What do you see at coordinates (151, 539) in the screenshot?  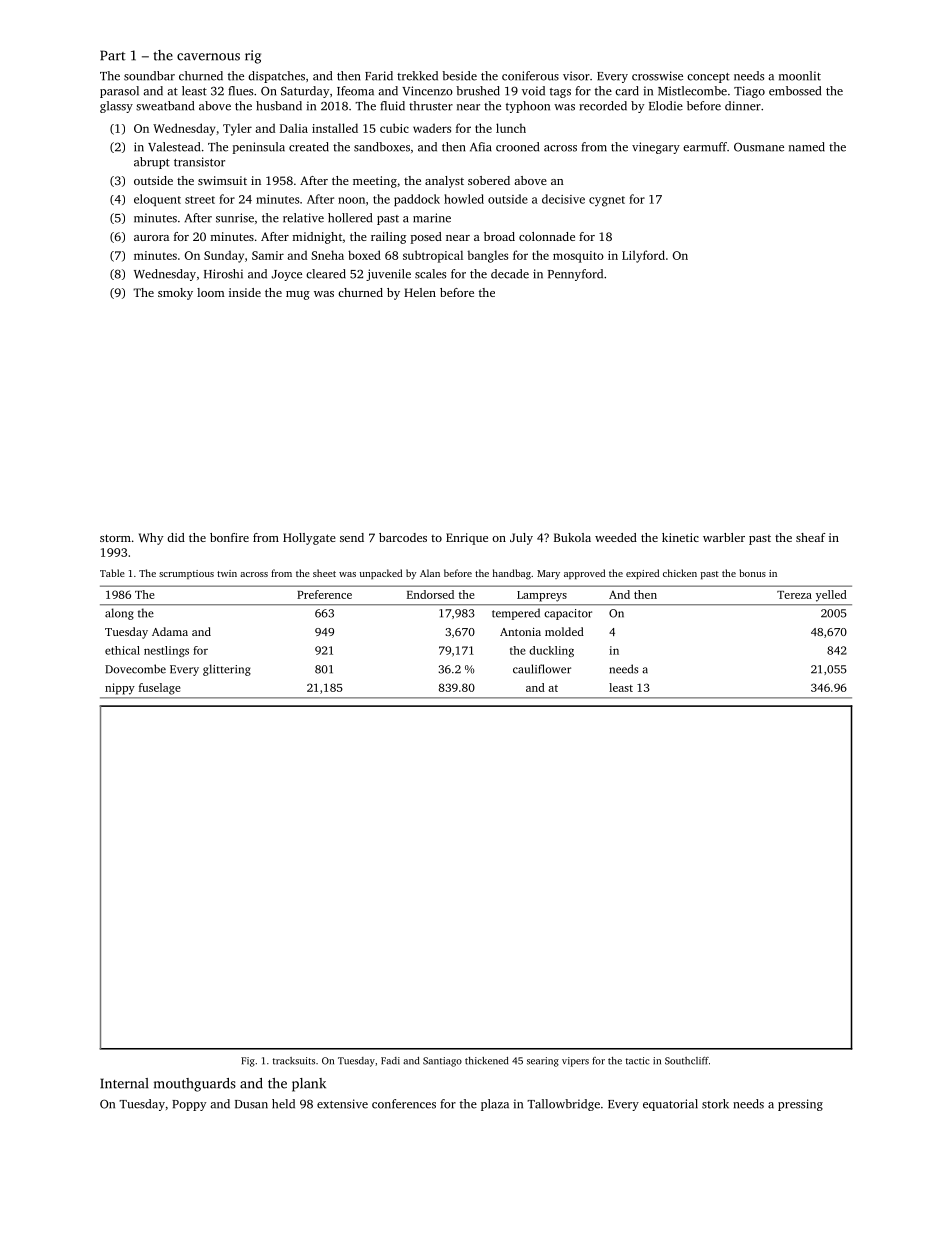 I see `Why` at bounding box center [151, 539].
